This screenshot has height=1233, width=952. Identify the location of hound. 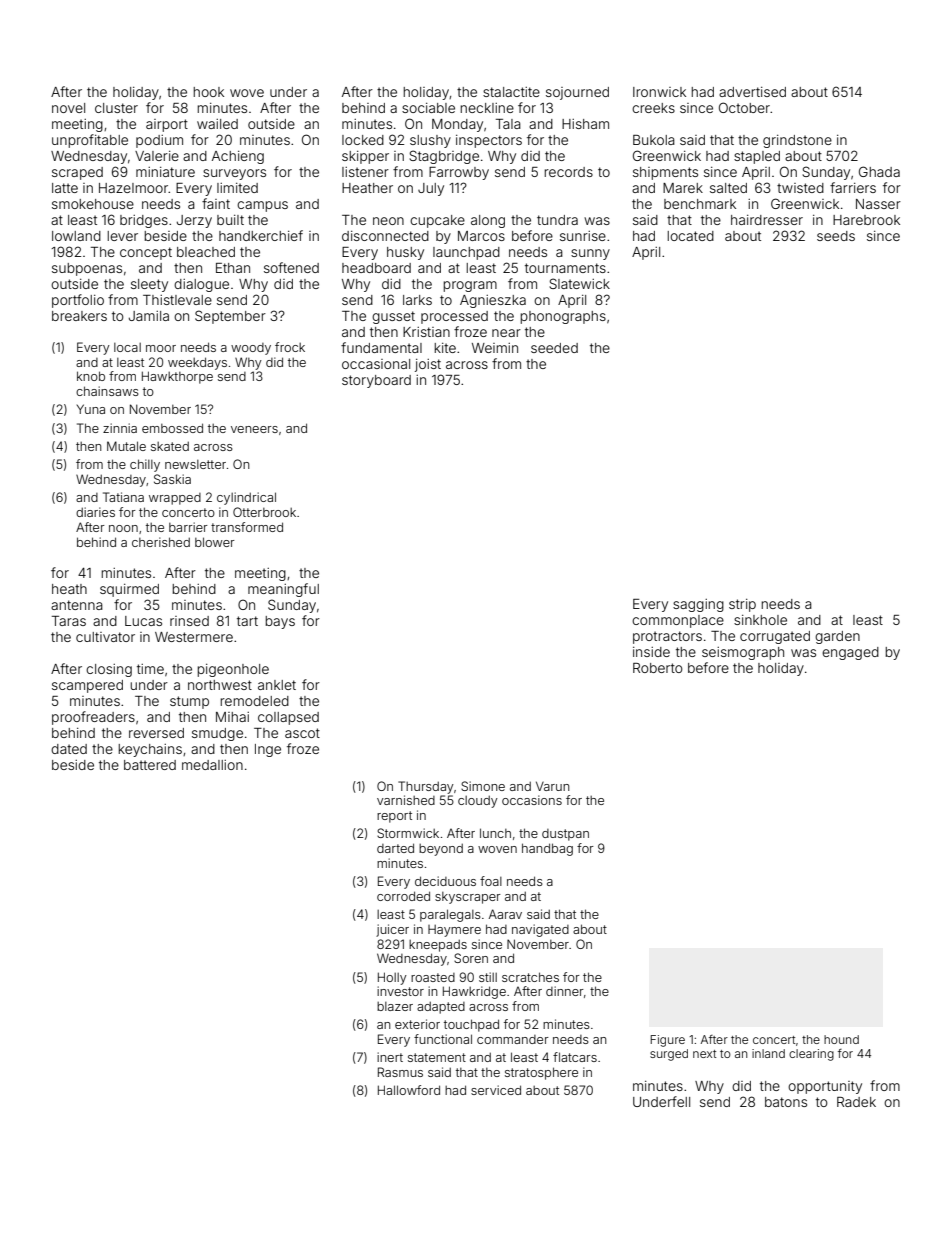
(841, 1039).
